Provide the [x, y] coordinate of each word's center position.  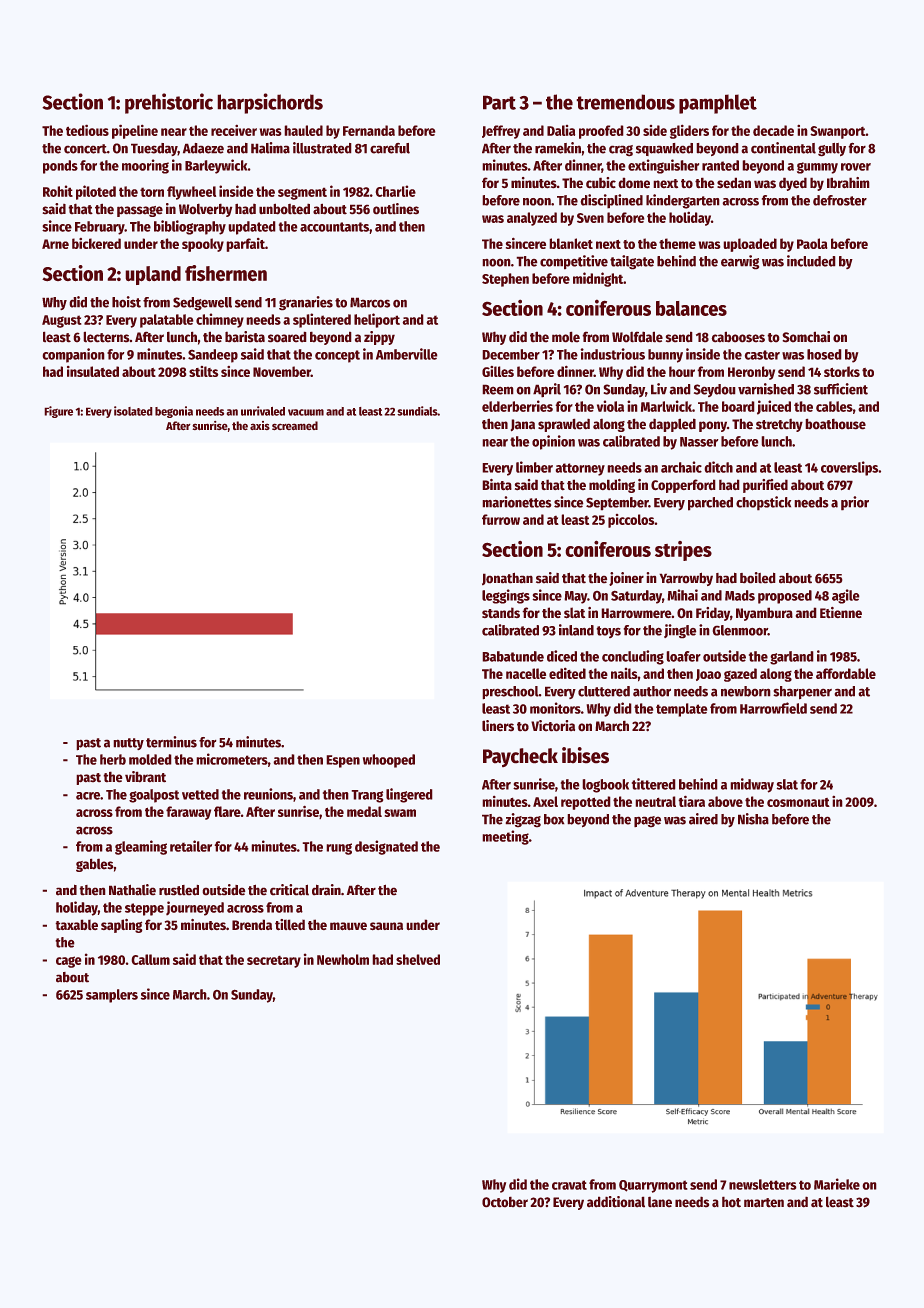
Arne [55, 244]
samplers [112, 996]
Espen [343, 761]
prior [855, 503]
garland [791, 658]
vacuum [306, 412]
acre [88, 796]
